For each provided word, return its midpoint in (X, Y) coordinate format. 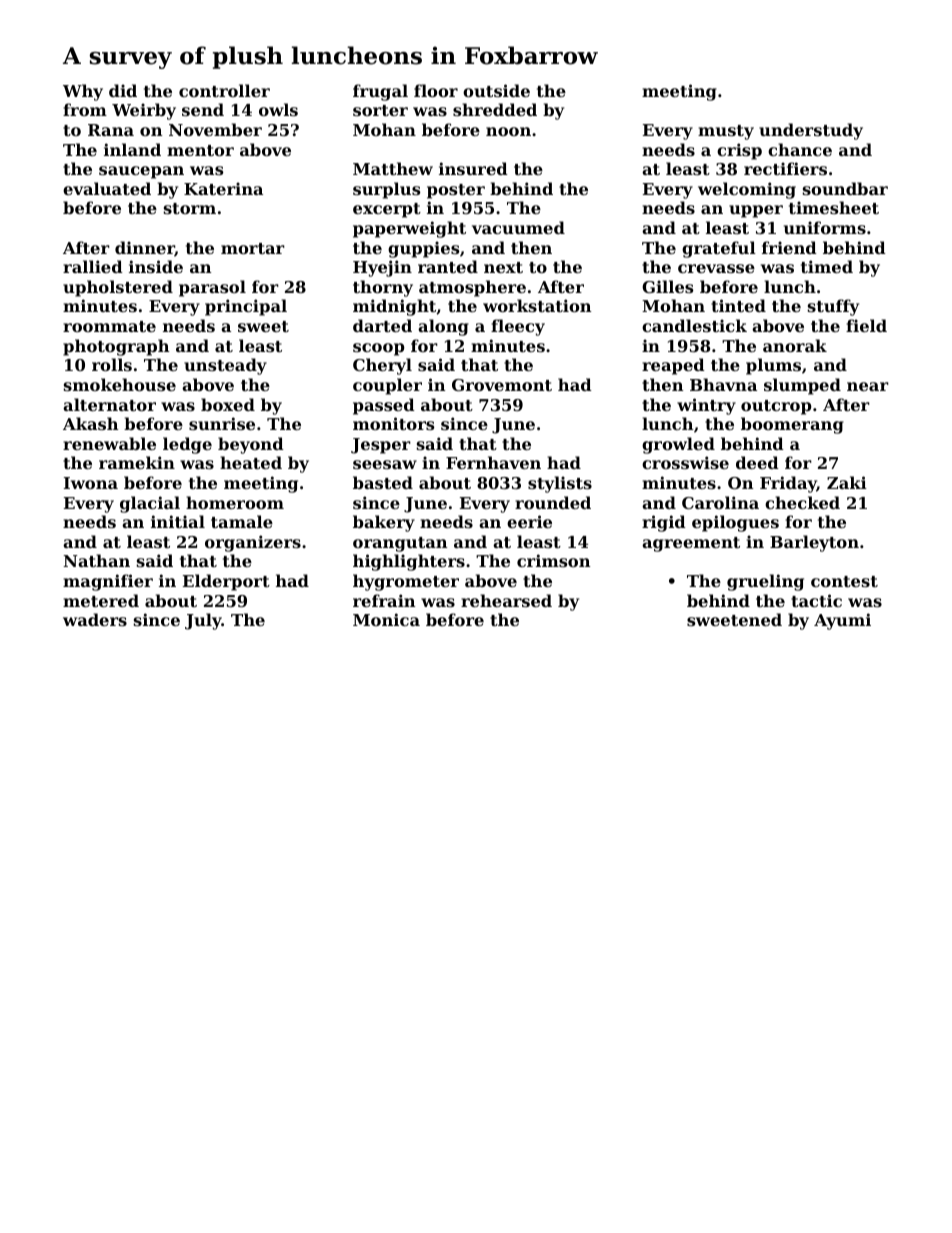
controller (224, 90)
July (203, 621)
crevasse (716, 268)
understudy (811, 131)
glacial (150, 504)
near (868, 386)
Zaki (847, 482)
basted (383, 482)
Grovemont (502, 385)
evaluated (107, 188)
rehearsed (506, 600)
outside (496, 90)
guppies (423, 249)
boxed (228, 404)
